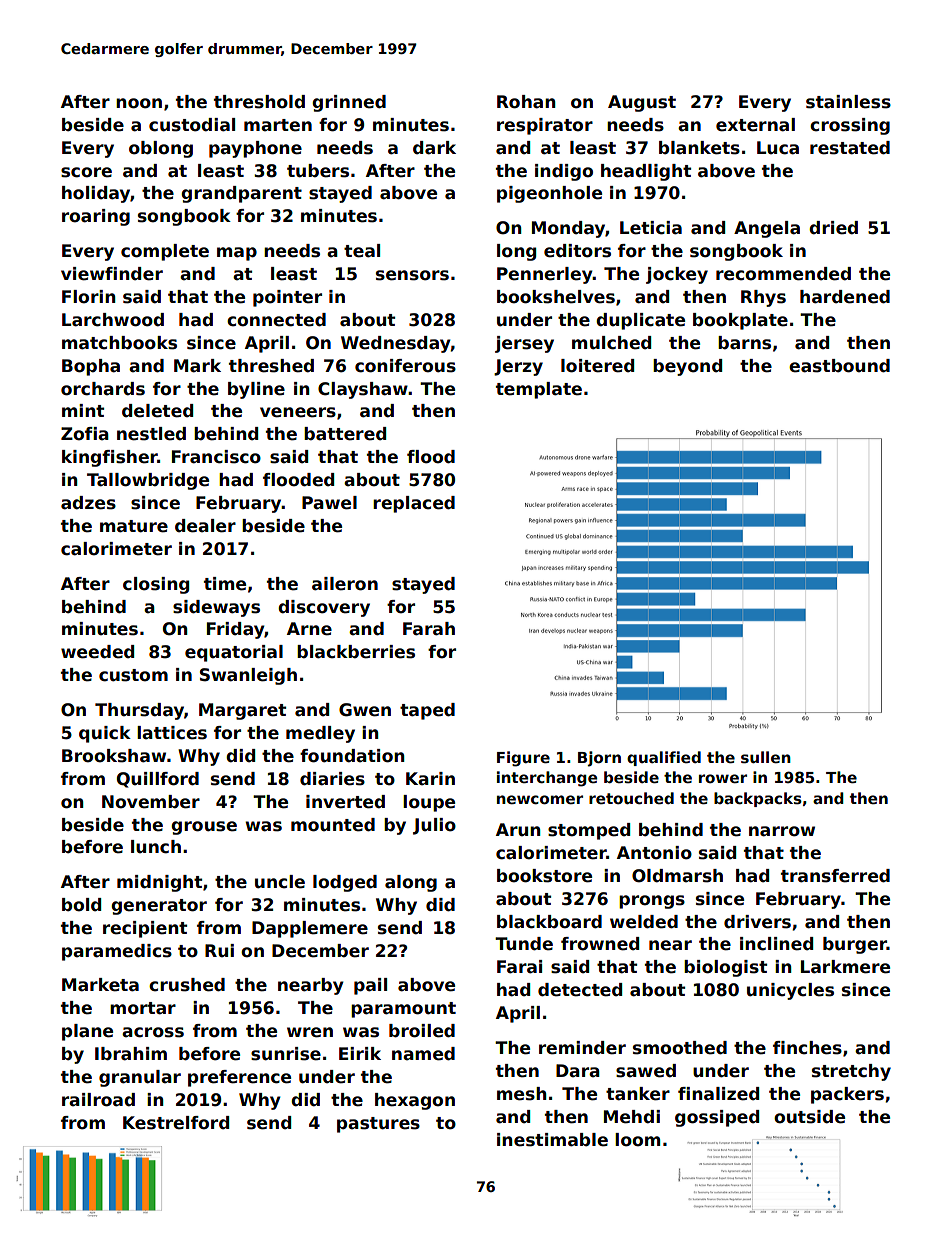 The image size is (952, 1233). I want to click on aileron, so click(345, 584).
